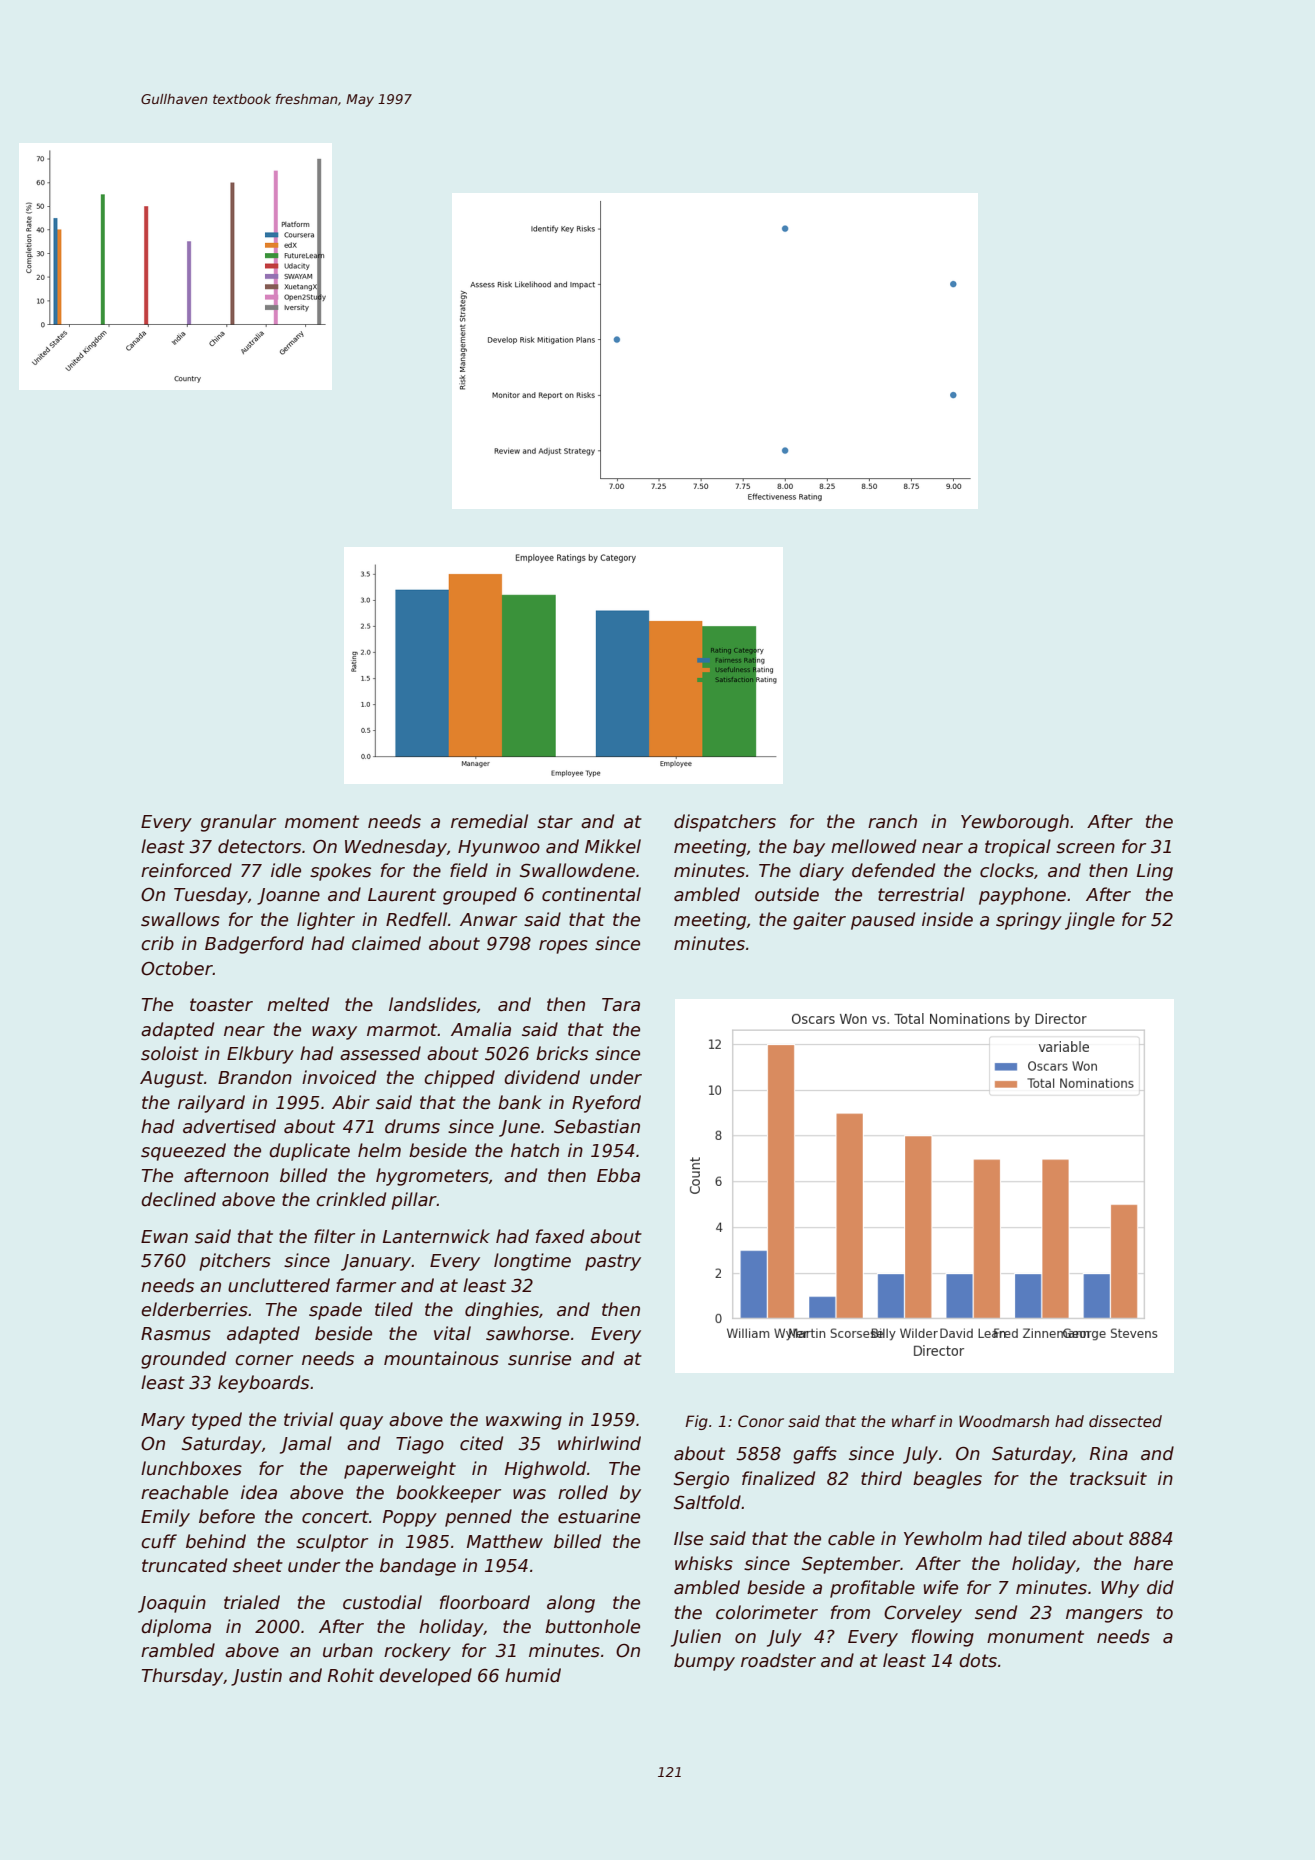 Image resolution: width=1315 pixels, height=1860 pixels. What do you see at coordinates (778, 1478) in the screenshot?
I see `finalized` at bounding box center [778, 1478].
